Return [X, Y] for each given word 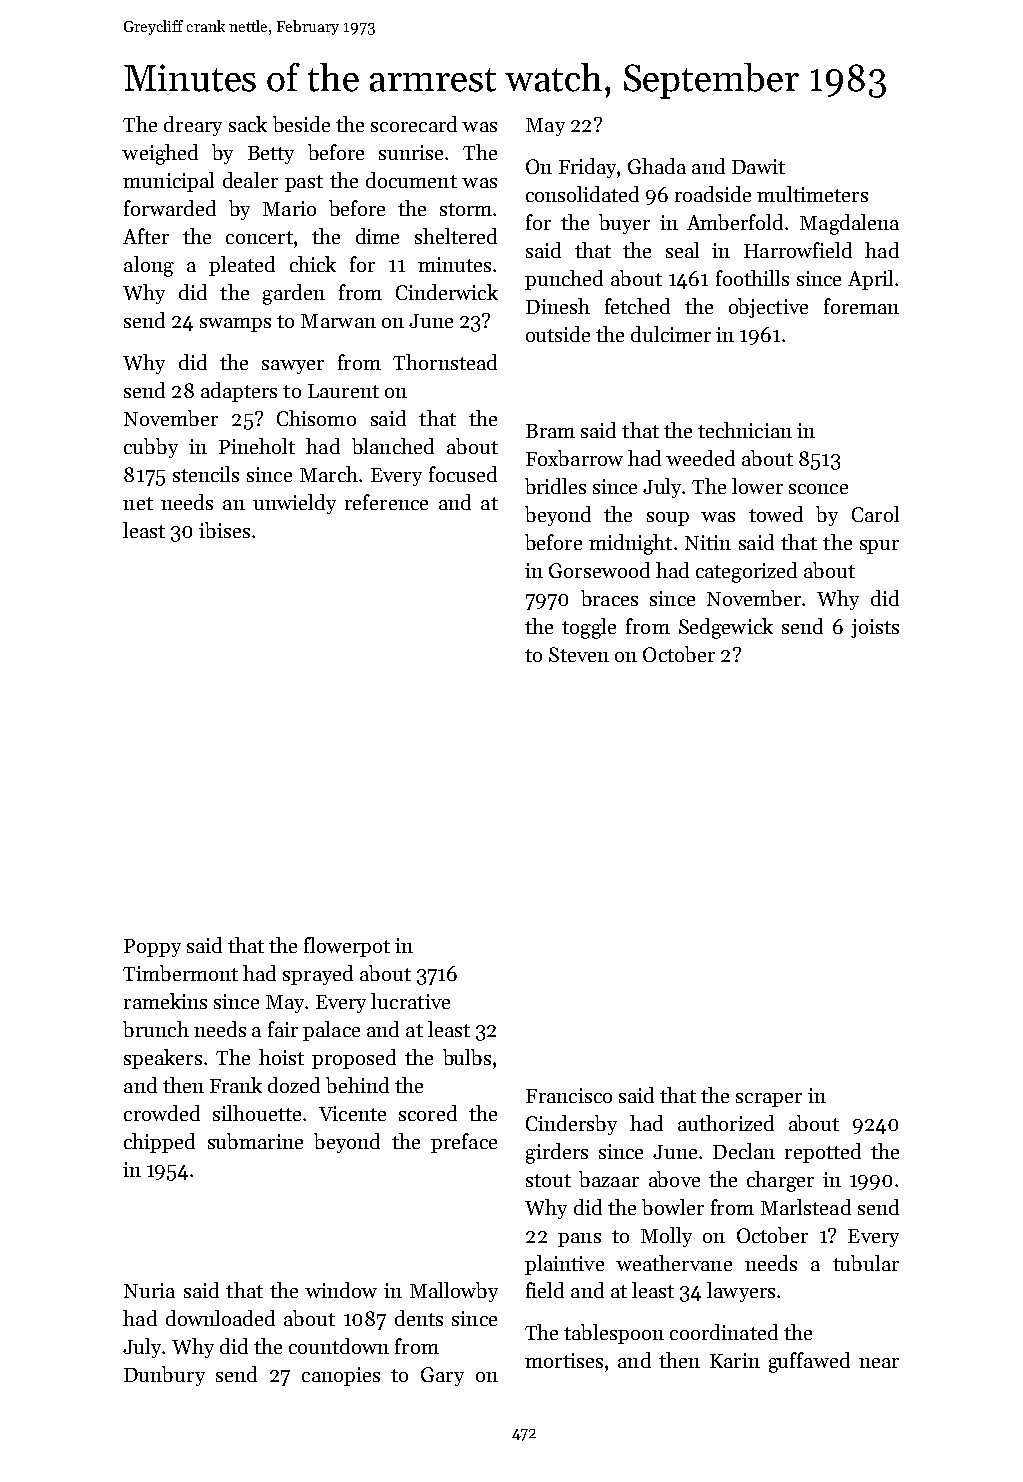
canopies [341, 1376]
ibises [224, 530]
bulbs [467, 1057]
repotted [823, 1153]
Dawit [758, 166]
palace [331, 1031]
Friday [587, 168]
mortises [564, 1360]
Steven [579, 654]
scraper [769, 1100]
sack [248, 124]
